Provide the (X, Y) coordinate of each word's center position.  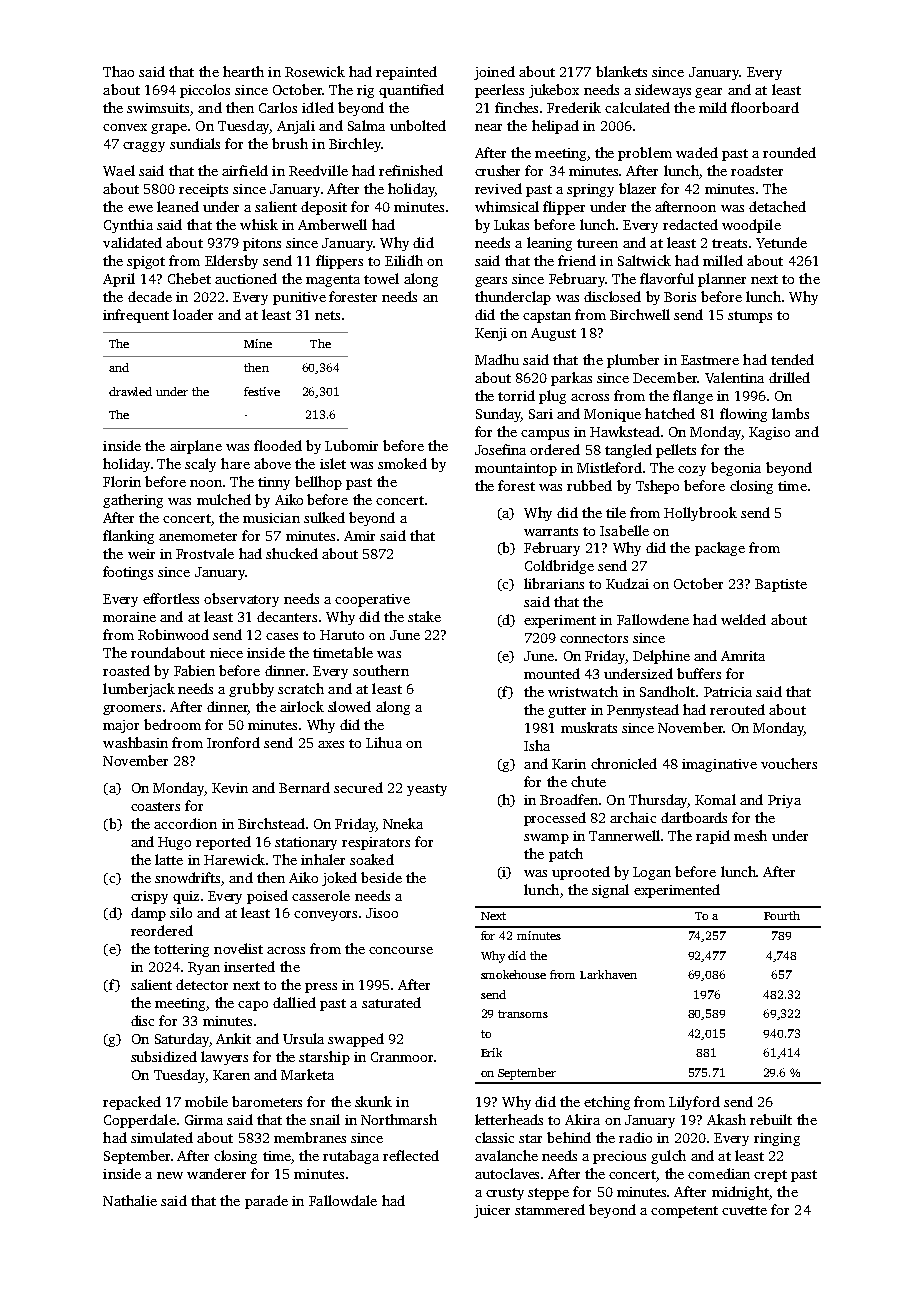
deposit (324, 208)
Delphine (661, 657)
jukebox (554, 91)
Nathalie (130, 1200)
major (121, 726)
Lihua (384, 742)
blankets (621, 71)
